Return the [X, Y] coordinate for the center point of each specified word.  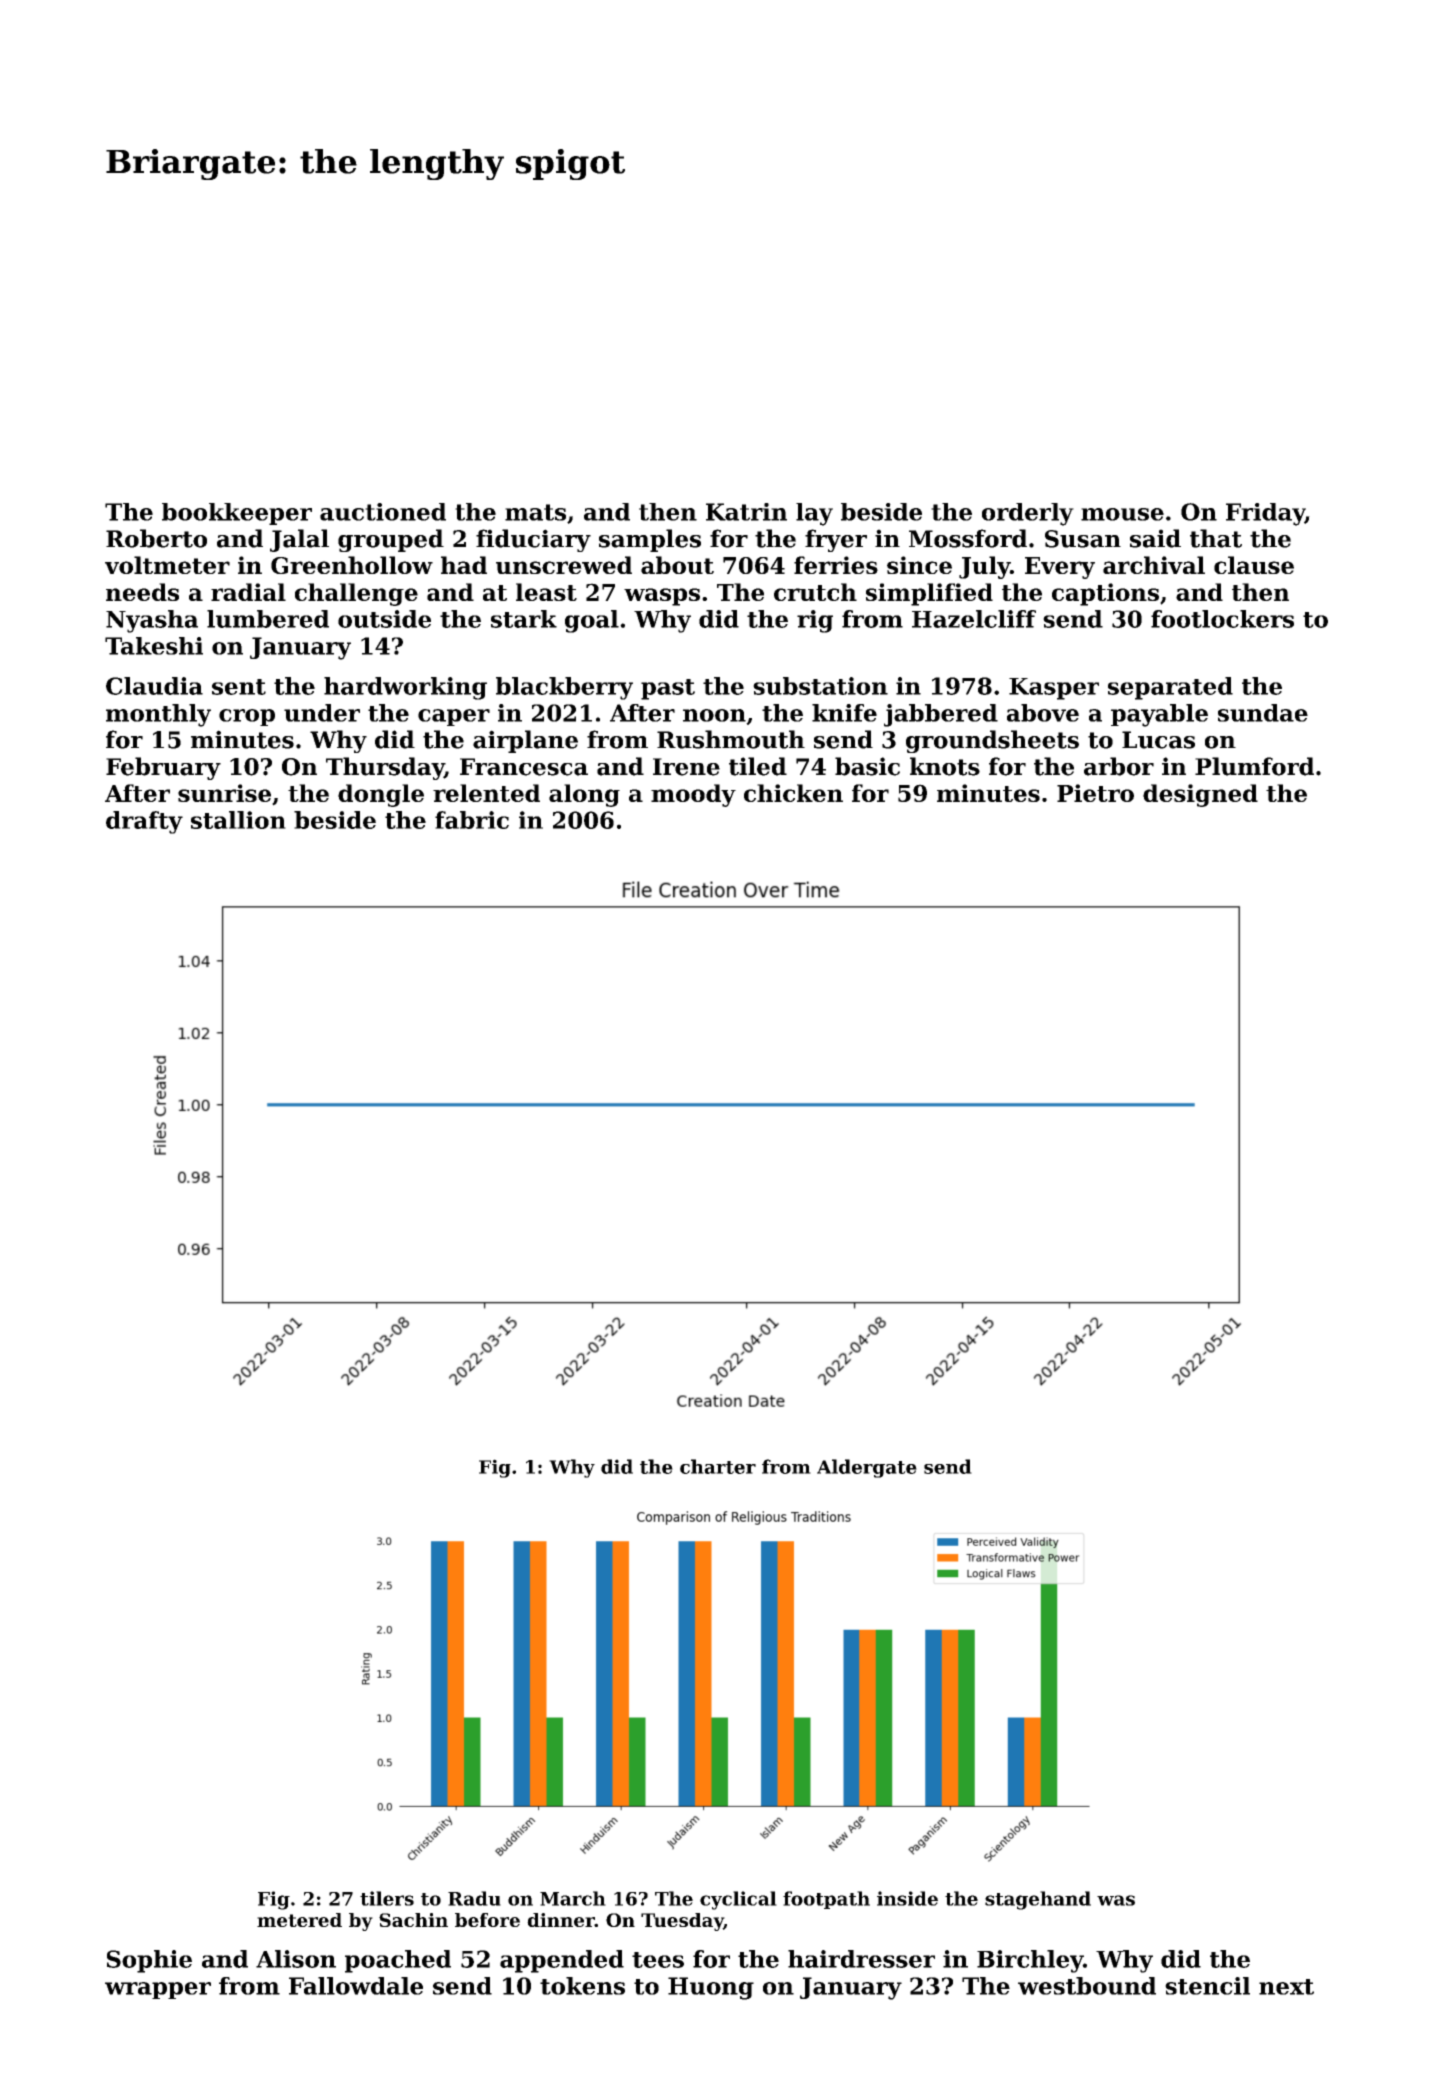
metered [299, 1920]
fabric [472, 820]
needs [142, 592]
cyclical [738, 1900]
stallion [238, 820]
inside [907, 1898]
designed [1200, 795]
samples [650, 540]
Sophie [149, 1961]
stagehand [1038, 1900]
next [1286, 1987]
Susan [1083, 539]
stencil [1207, 1986]
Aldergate [867, 1468]
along [584, 795]
